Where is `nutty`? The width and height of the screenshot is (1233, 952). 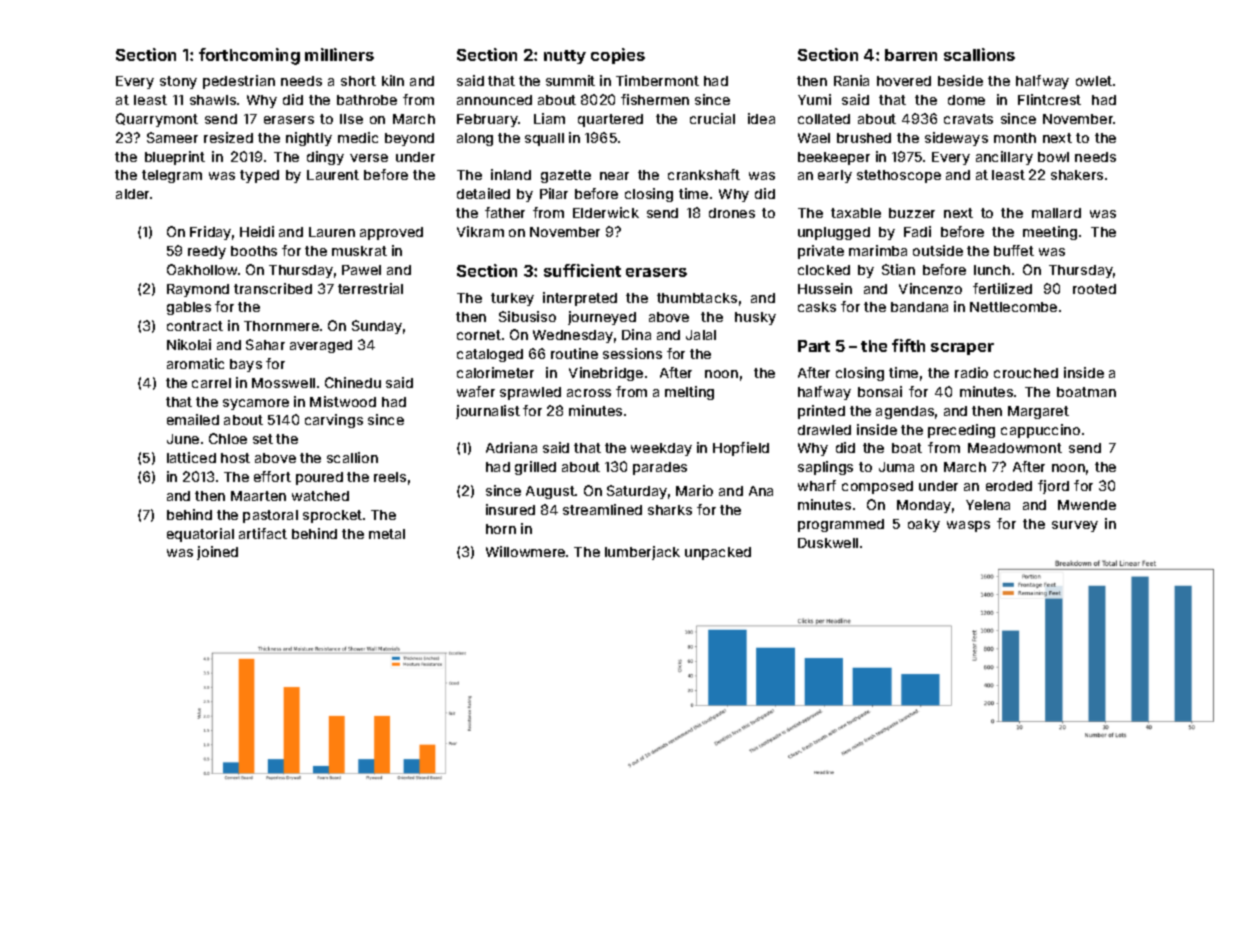 nutty is located at coordinates (565, 57).
